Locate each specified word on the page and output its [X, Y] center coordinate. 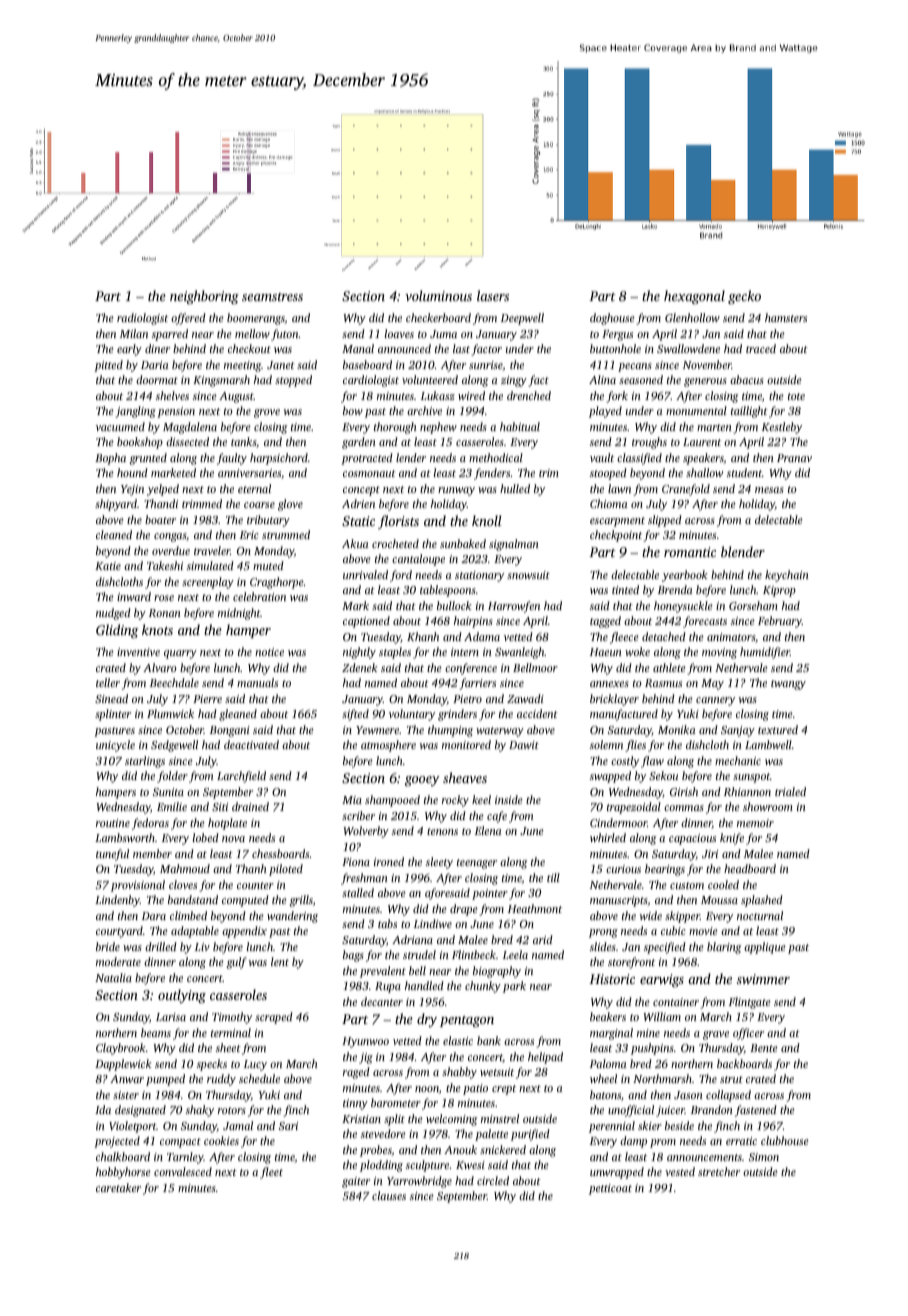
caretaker [118, 1187]
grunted [148, 459]
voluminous [438, 295]
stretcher [719, 1171]
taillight [749, 412]
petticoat [610, 1189]
